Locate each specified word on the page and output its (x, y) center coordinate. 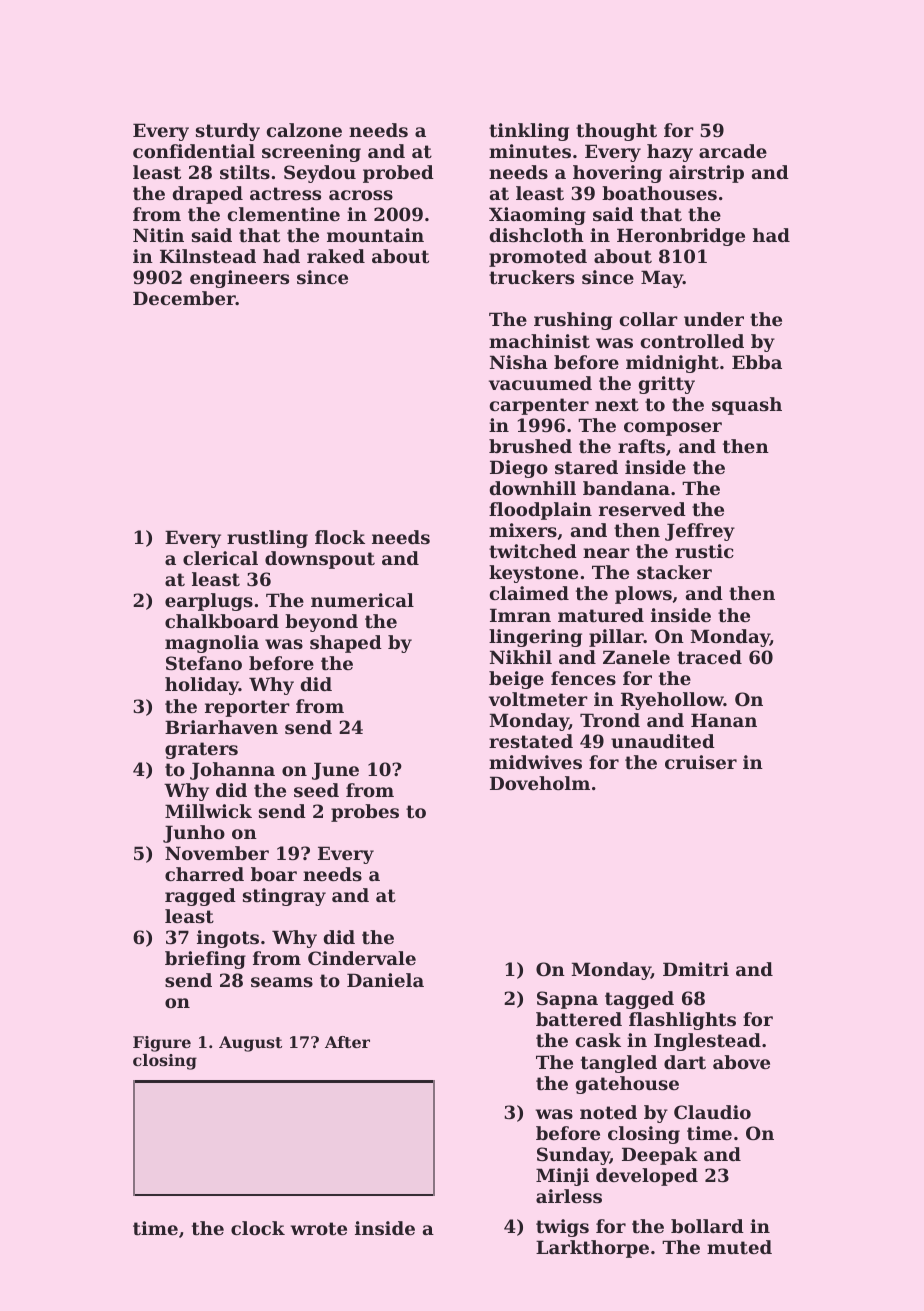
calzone (304, 130)
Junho (194, 834)
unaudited (663, 741)
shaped (346, 644)
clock (258, 1228)
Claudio (712, 1112)
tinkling (529, 132)
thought (616, 132)
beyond (321, 623)
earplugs (209, 602)
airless (569, 1196)
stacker (674, 572)
